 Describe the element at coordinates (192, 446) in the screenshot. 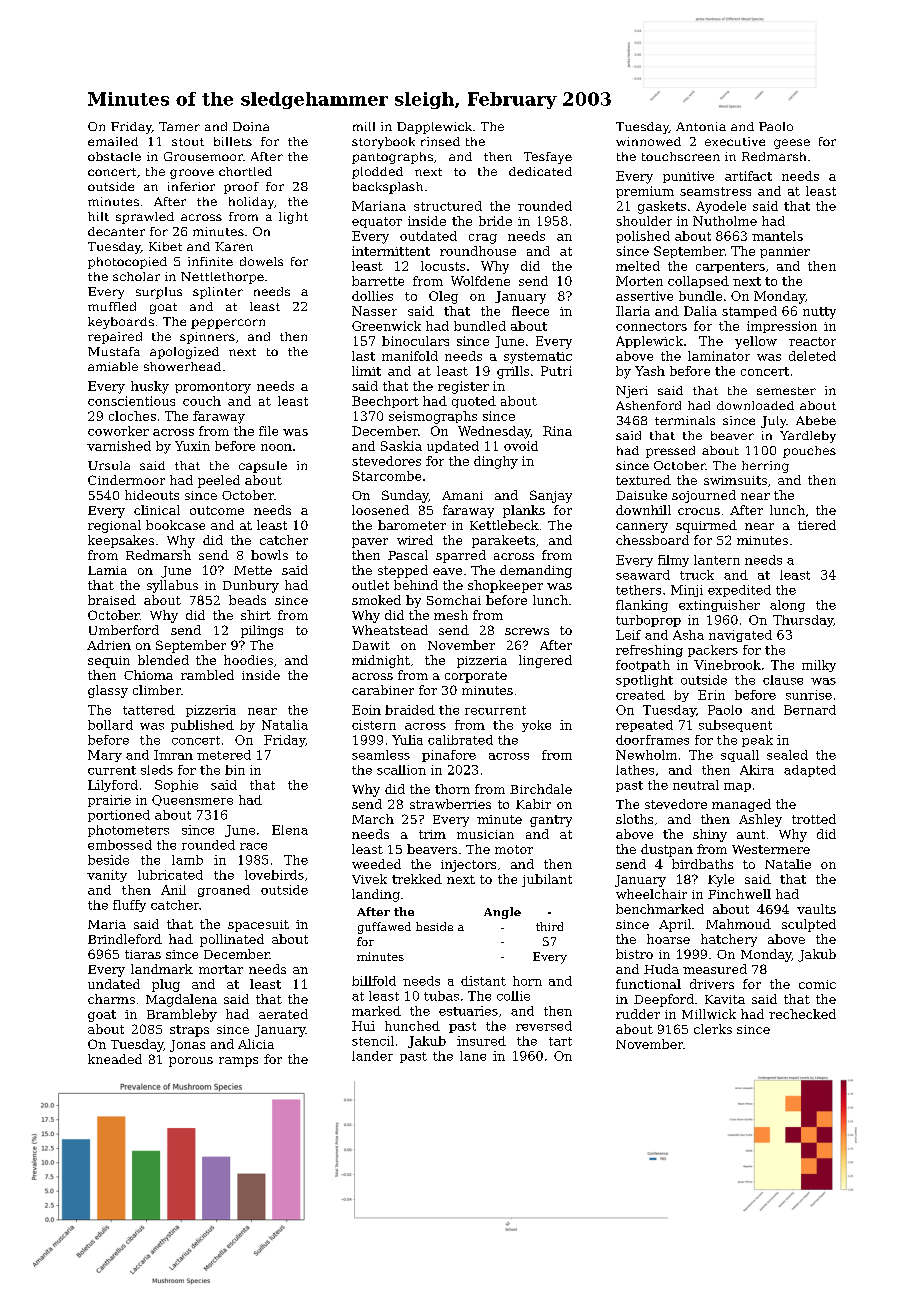

I see `Yuxin` at that location.
